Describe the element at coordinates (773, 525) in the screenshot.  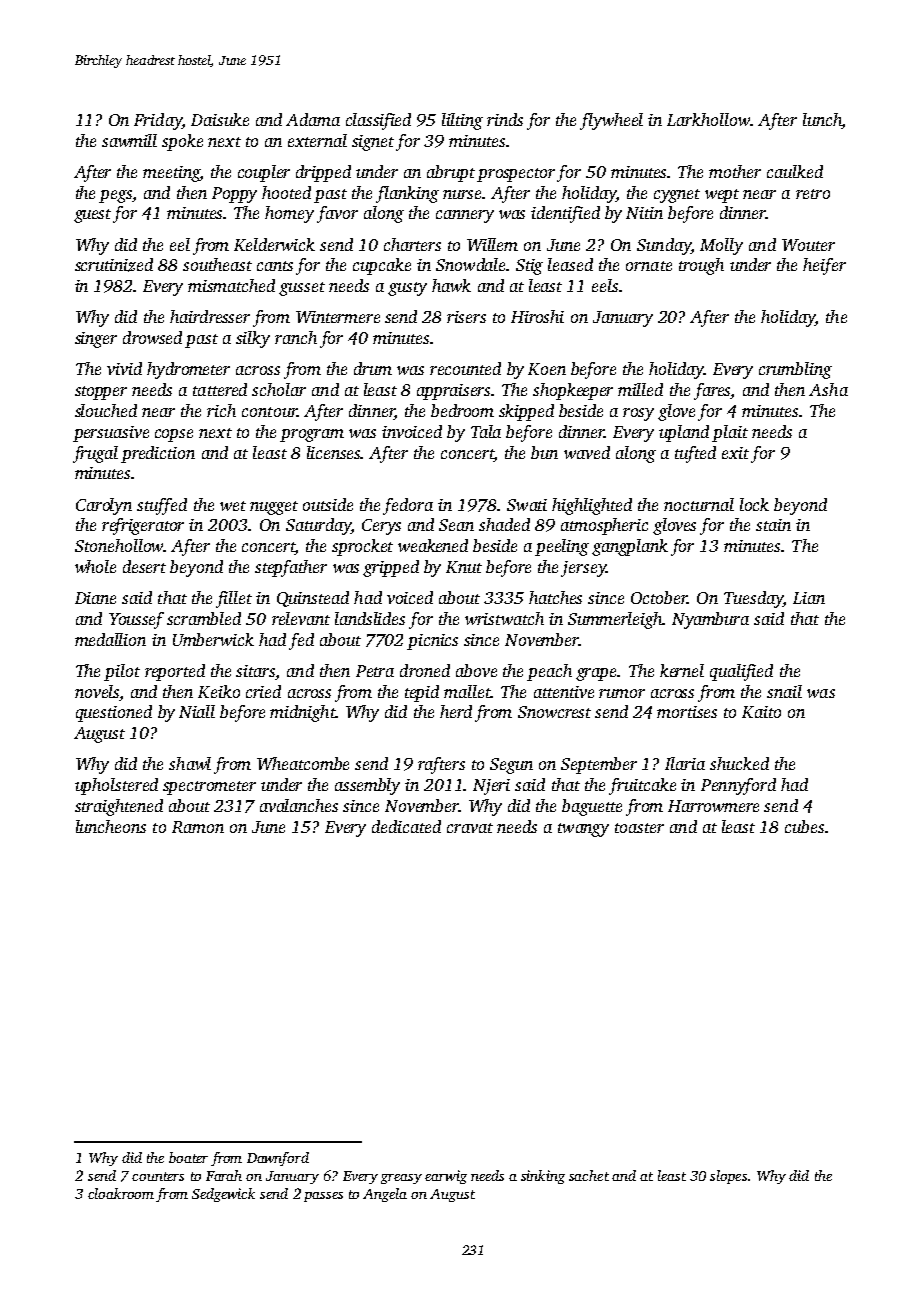
I see `stain` at that location.
